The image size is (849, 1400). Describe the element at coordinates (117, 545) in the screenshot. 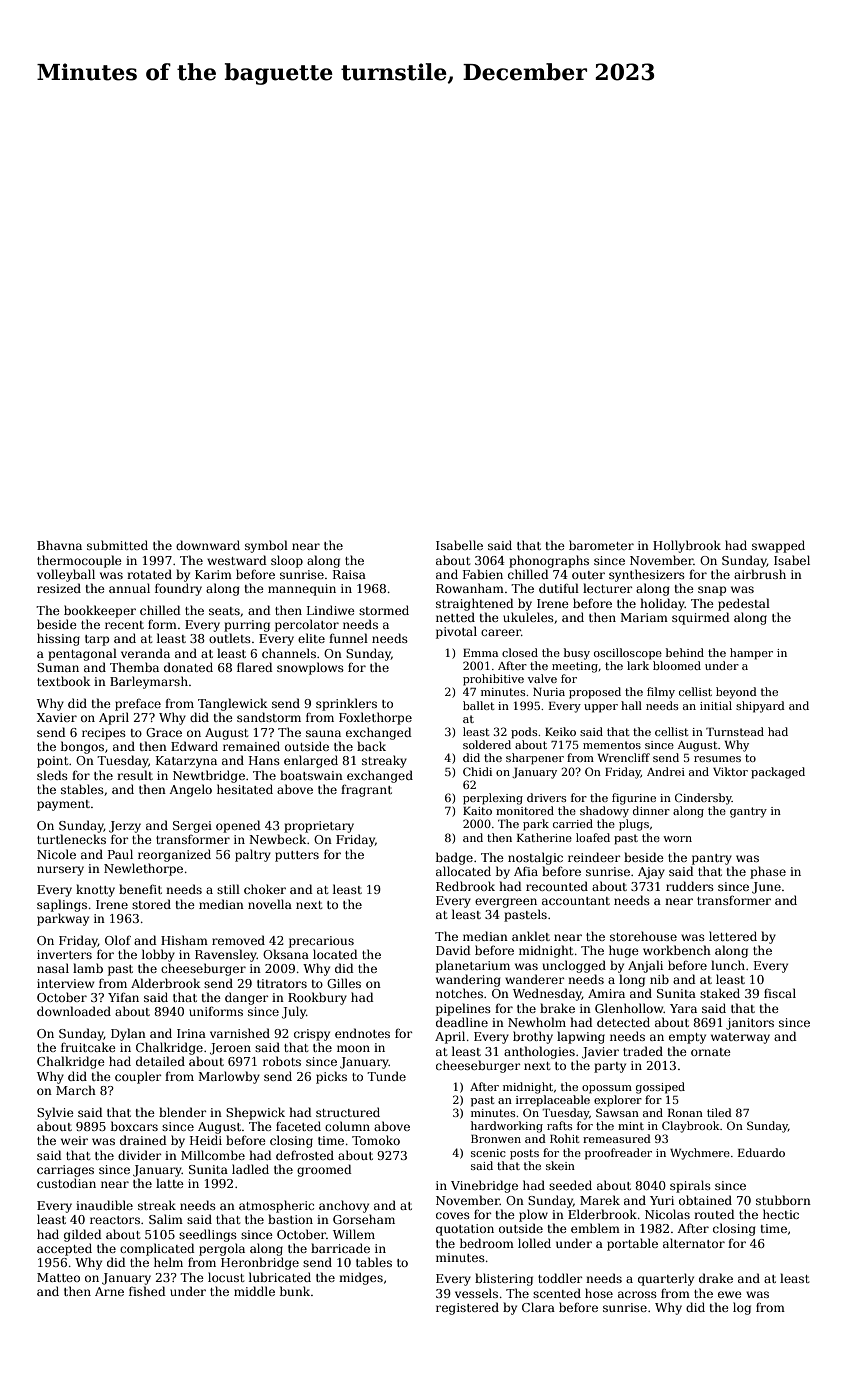

I see `submitted` at that location.
